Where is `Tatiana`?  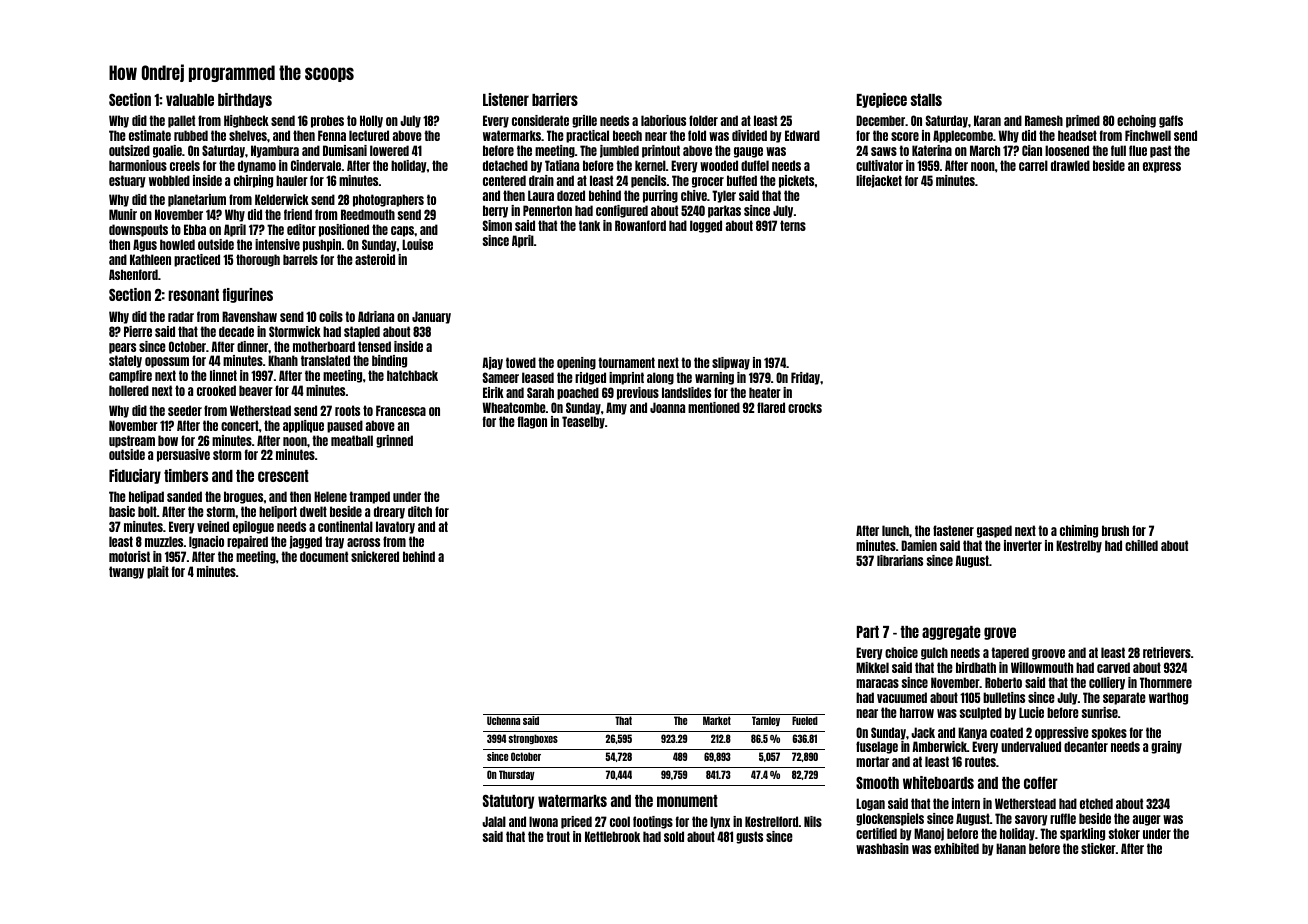 Tatiana is located at coordinates (562, 165).
